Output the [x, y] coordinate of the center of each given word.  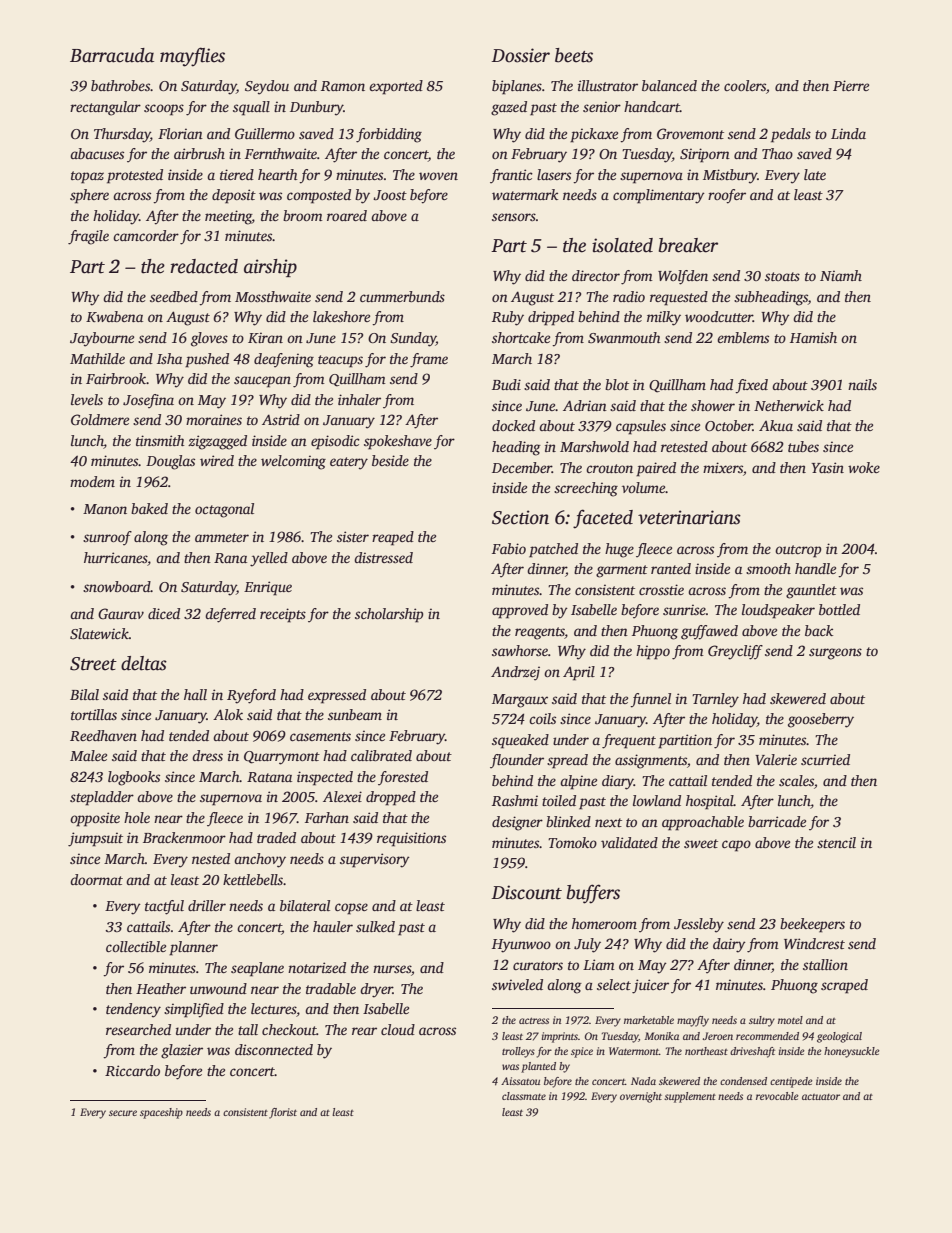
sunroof [107, 538]
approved [520, 611]
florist [283, 1113]
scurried [825, 759]
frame [429, 360]
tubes [803, 446]
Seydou [267, 87]
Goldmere [100, 419]
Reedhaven [103, 735]
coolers [745, 85]
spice [582, 1052]
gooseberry [821, 720]
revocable [777, 1096]
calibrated [381, 755]
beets [574, 55]
